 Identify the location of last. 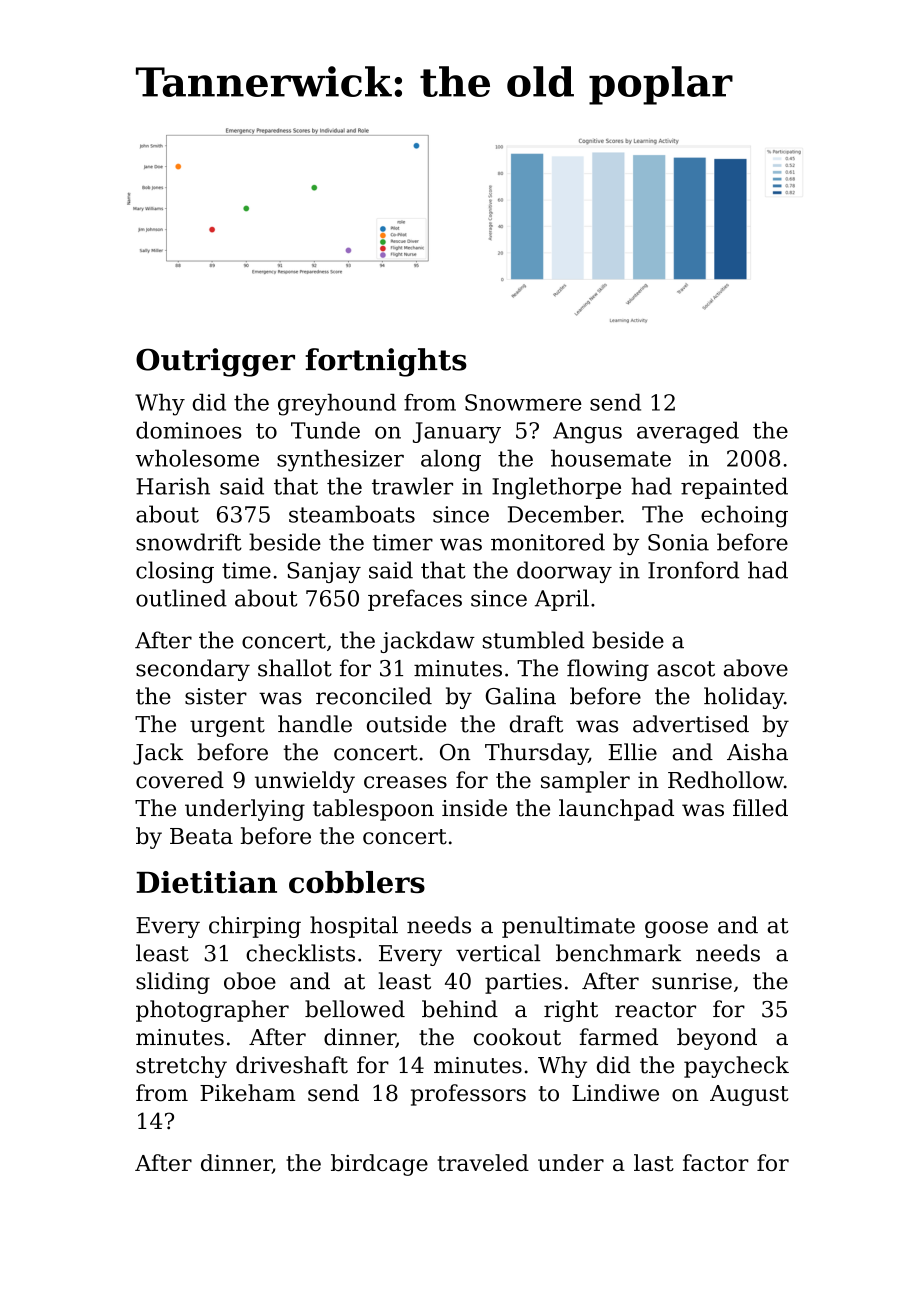
(654, 1162).
